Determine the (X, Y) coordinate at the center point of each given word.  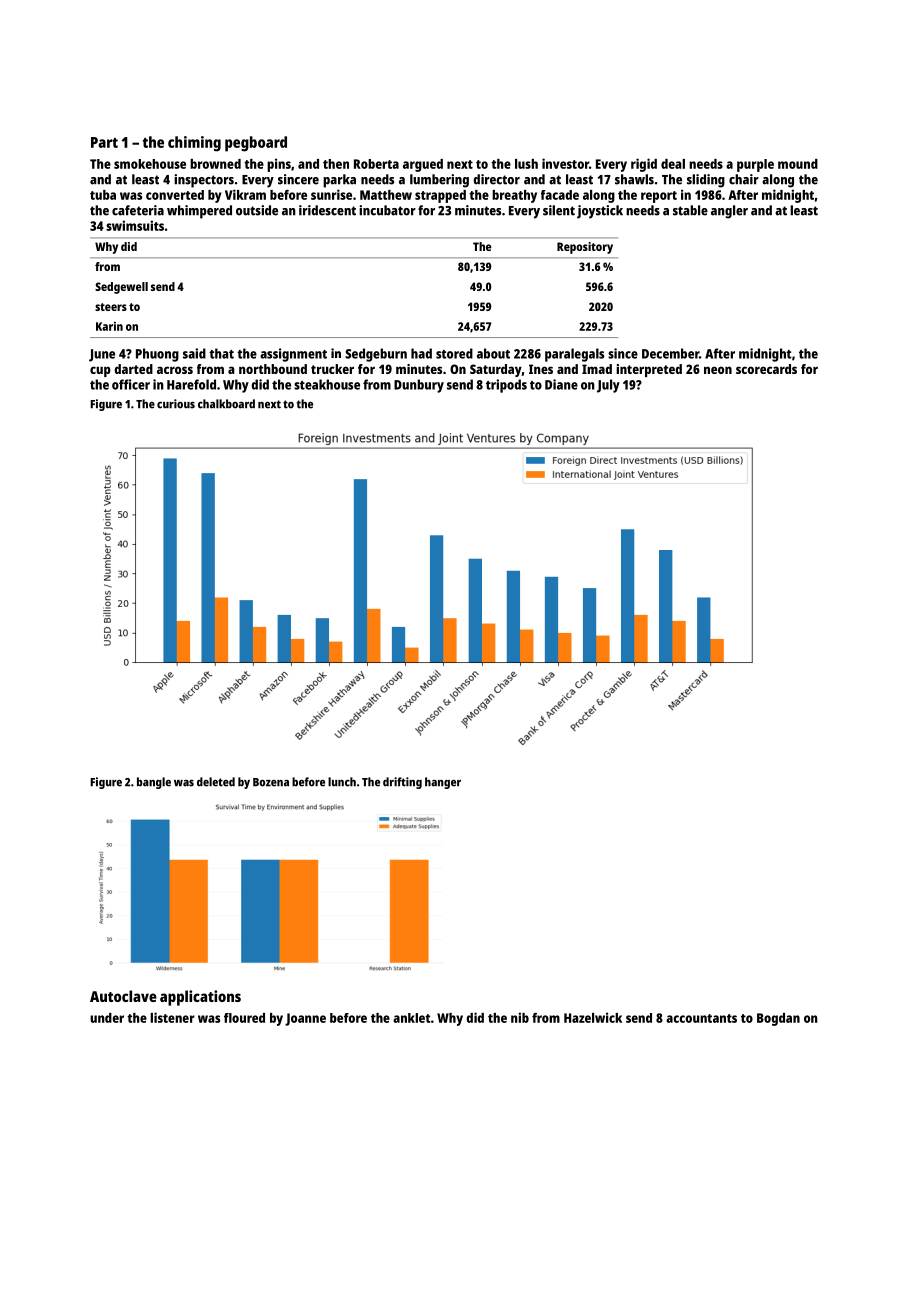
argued (423, 165)
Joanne (305, 1019)
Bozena (271, 782)
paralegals (574, 355)
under (107, 1018)
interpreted (649, 370)
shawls (634, 179)
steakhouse (327, 384)
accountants (701, 1018)
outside (257, 210)
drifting (402, 783)
